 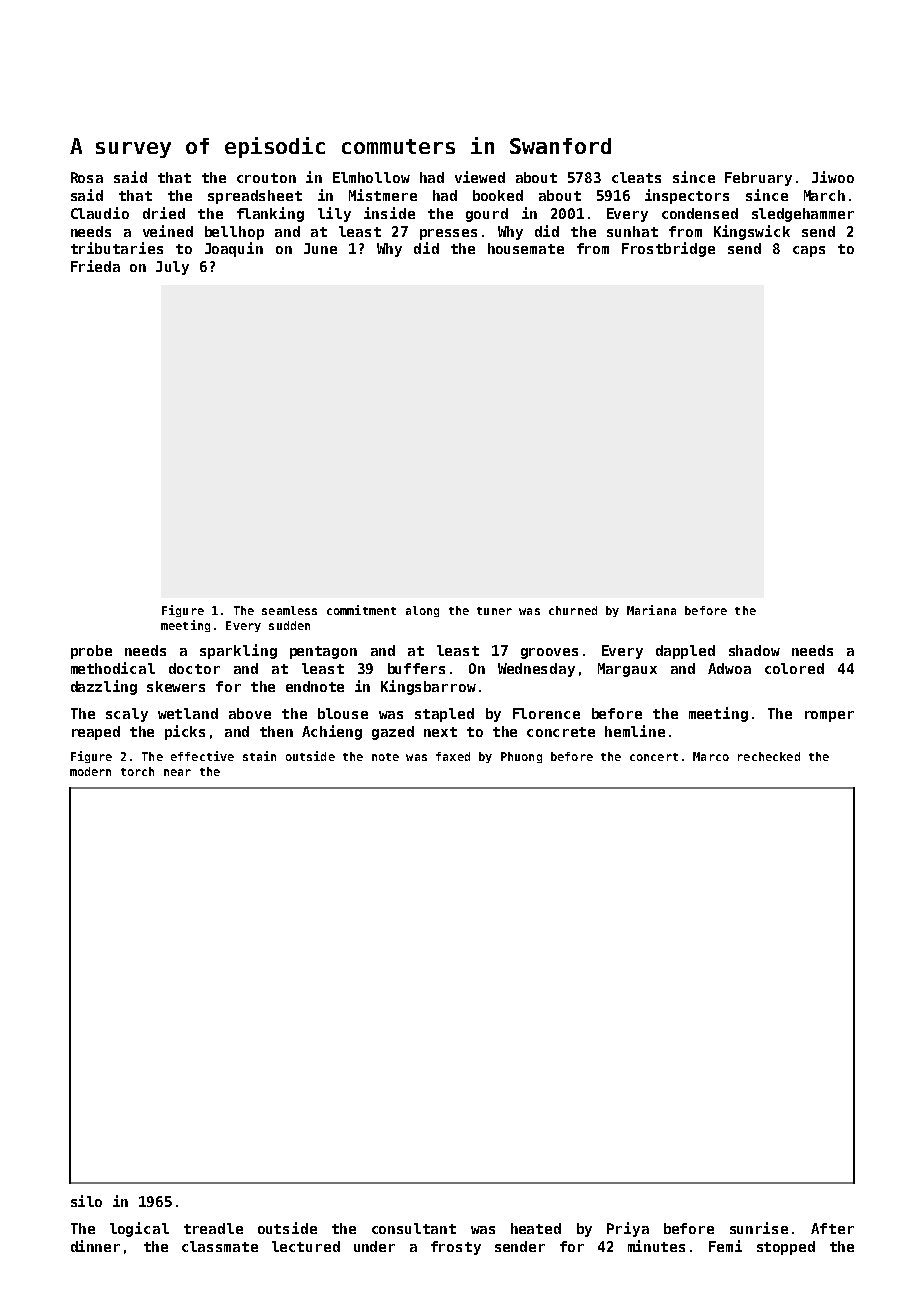 I want to click on Elmhollow, so click(x=371, y=177).
